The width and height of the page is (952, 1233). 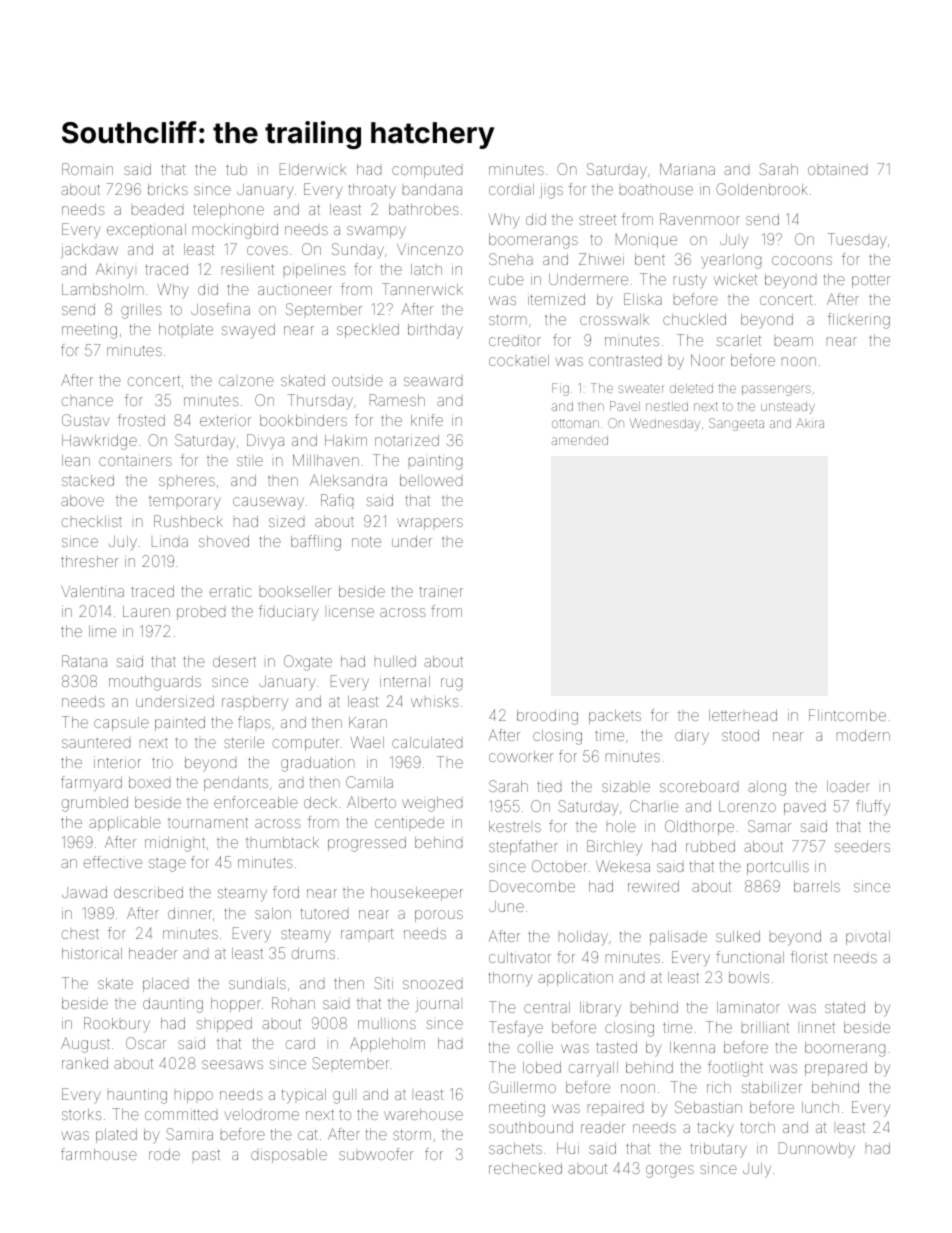 What do you see at coordinates (739, 340) in the page?
I see `scarlet` at bounding box center [739, 340].
